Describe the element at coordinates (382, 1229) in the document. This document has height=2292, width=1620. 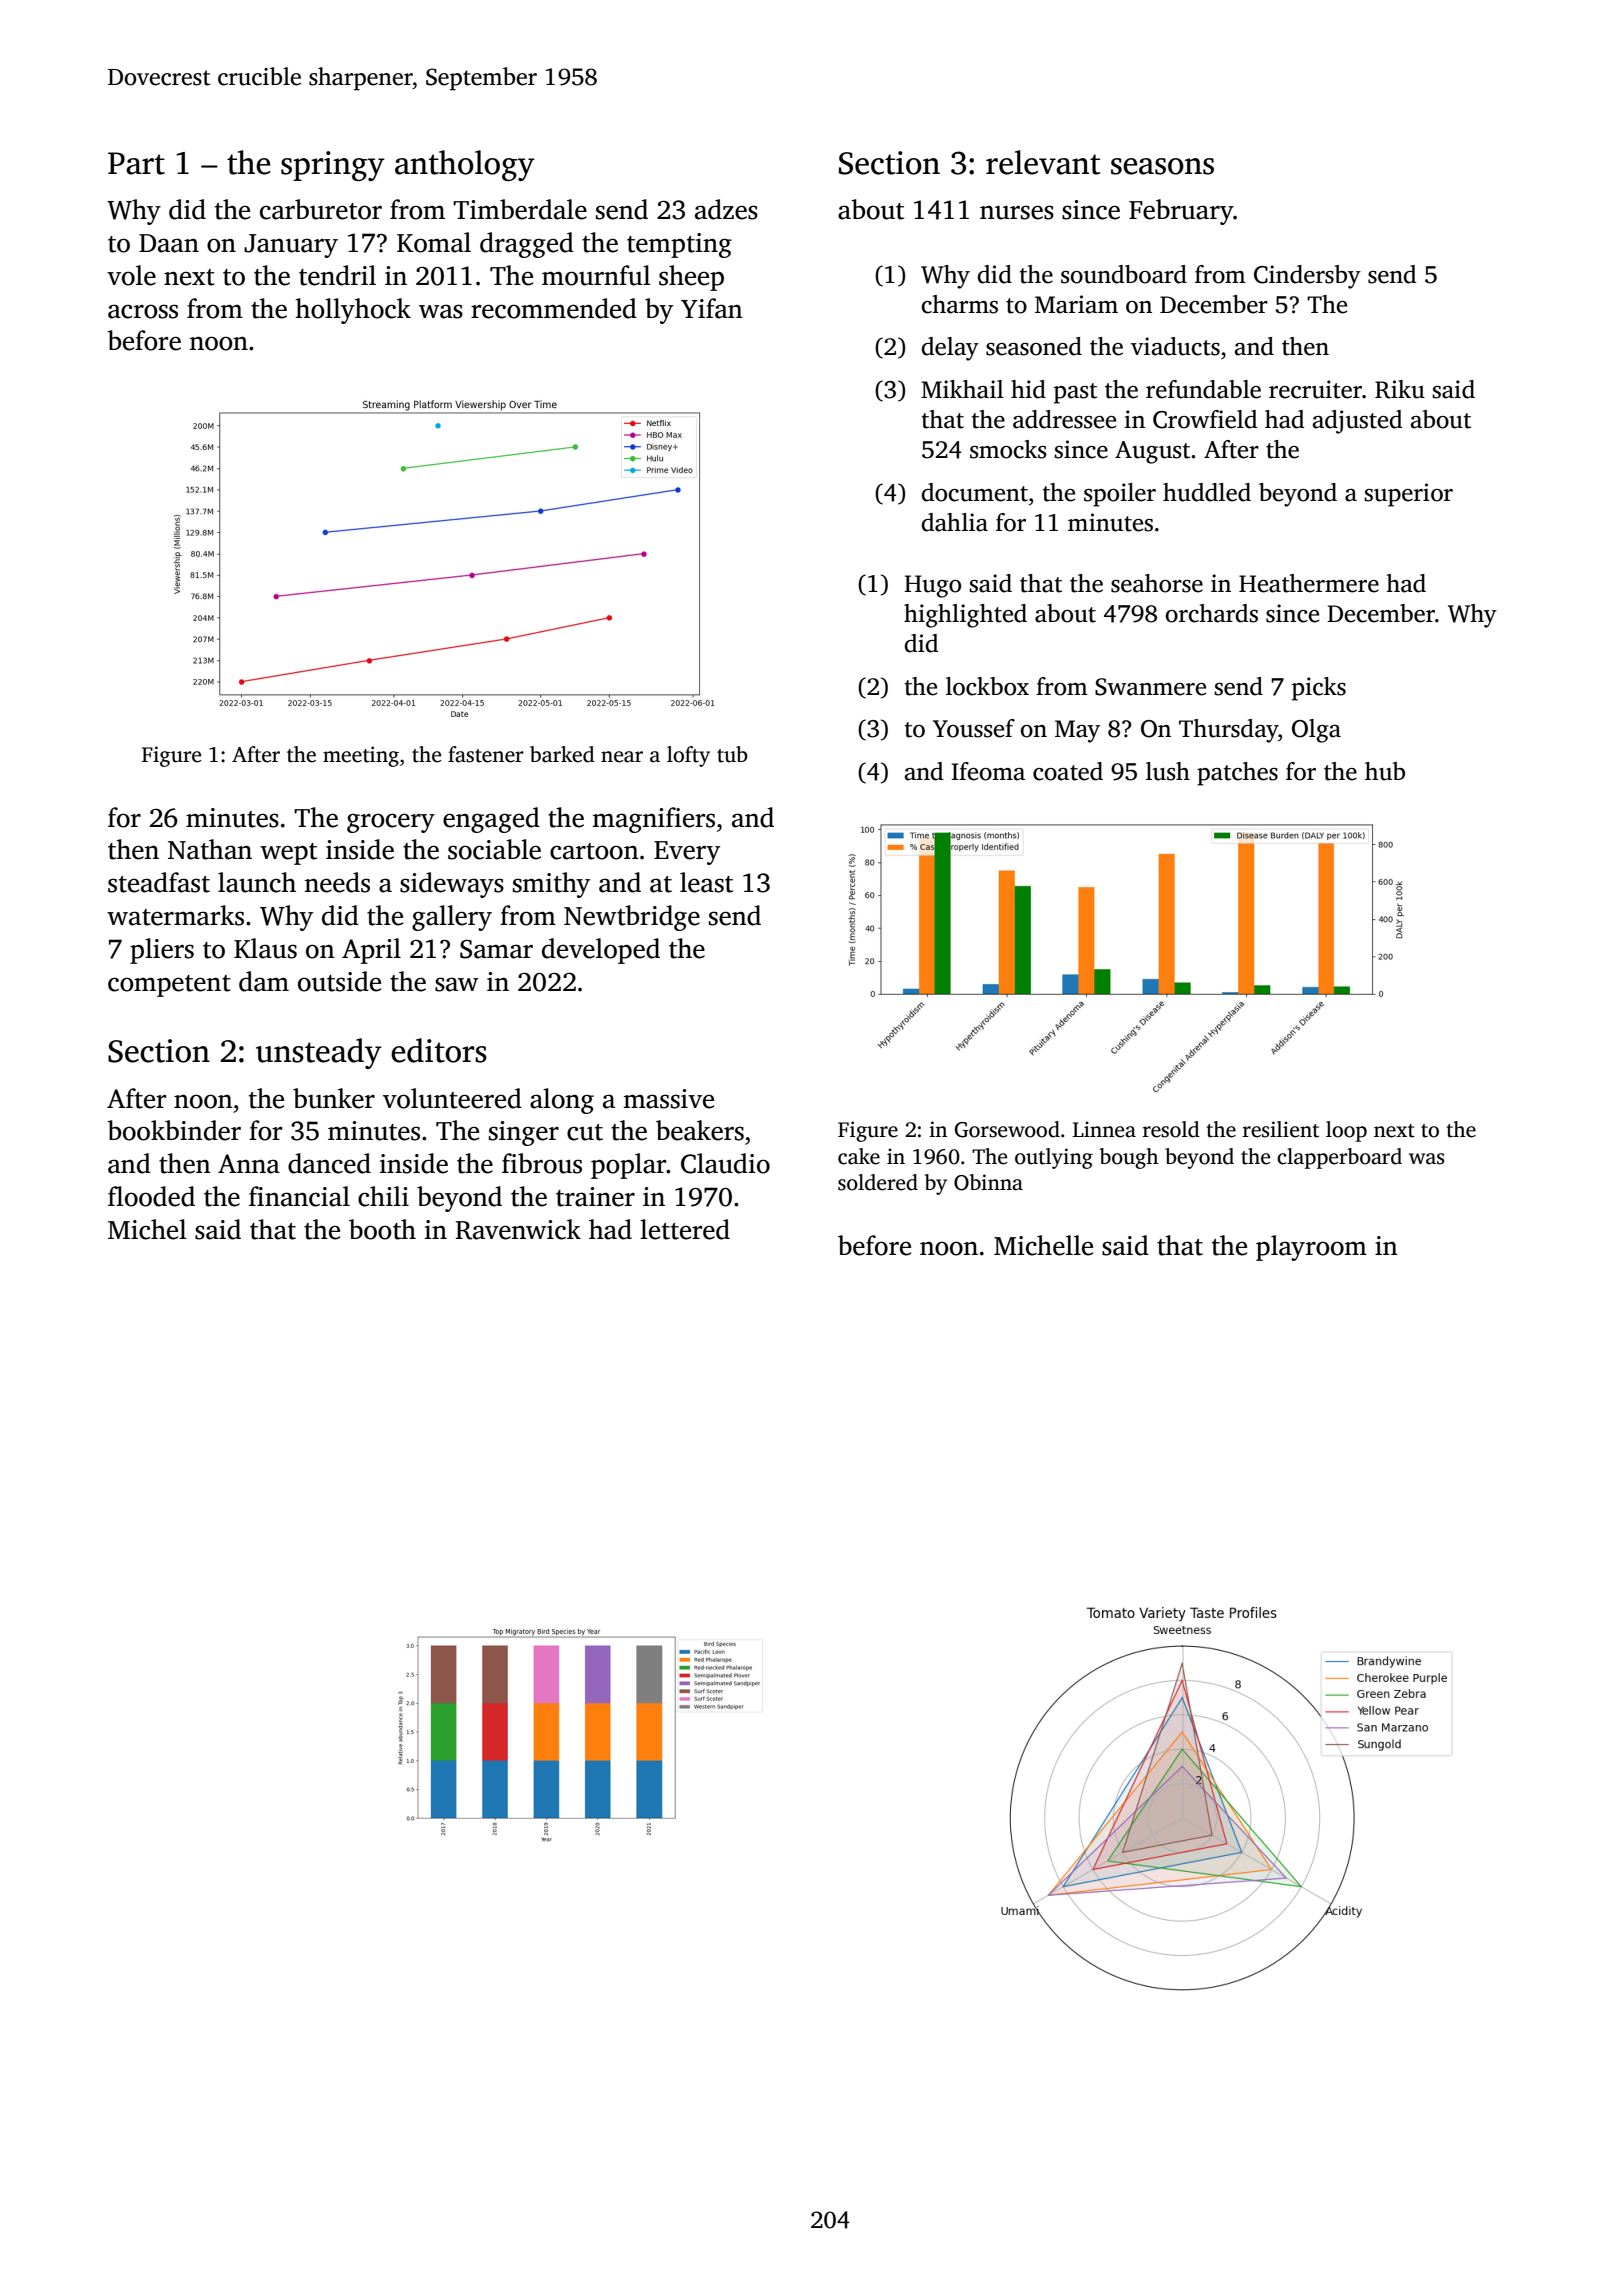
I see `booth` at that location.
